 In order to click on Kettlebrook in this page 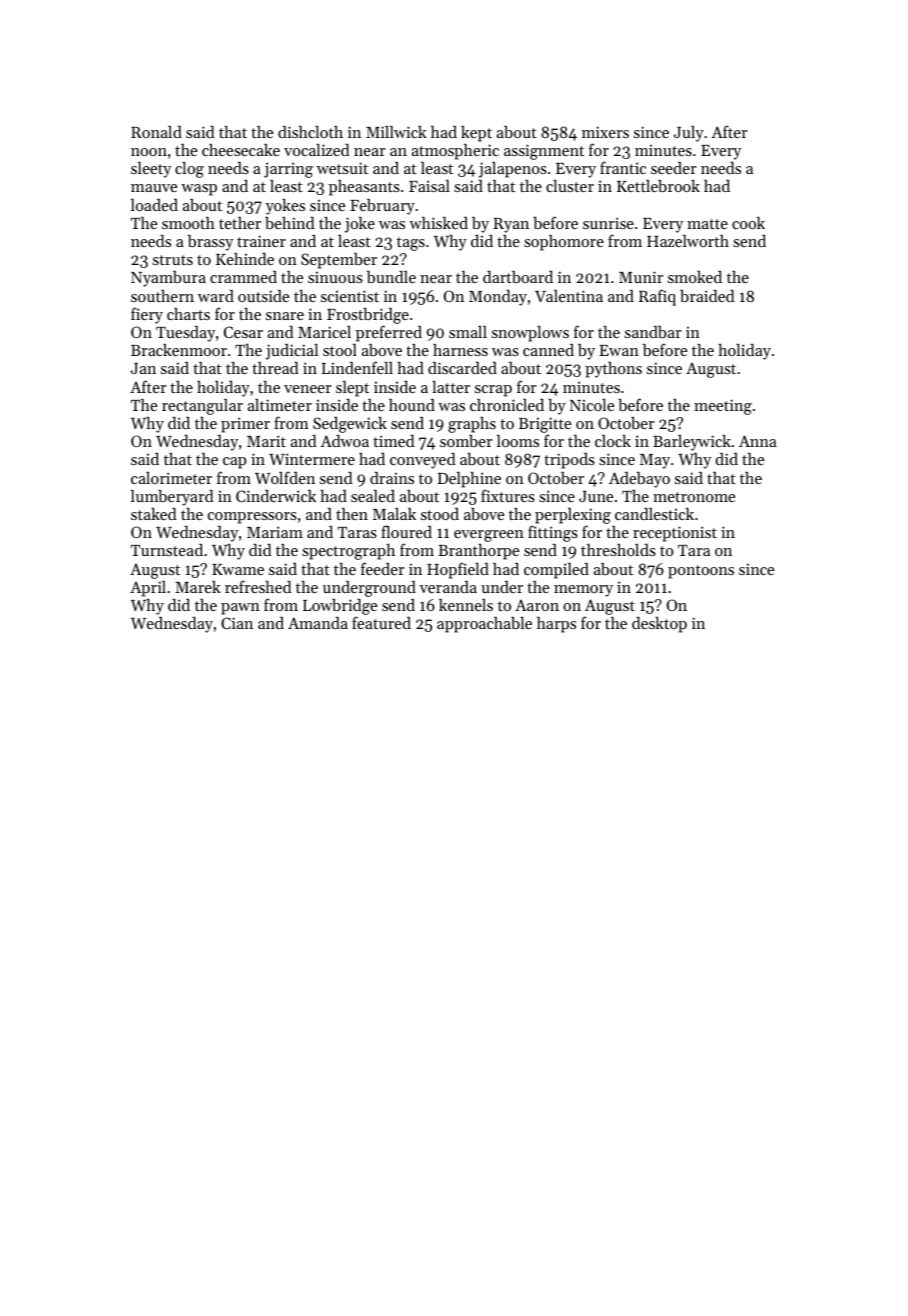, I will do `click(658, 186)`.
